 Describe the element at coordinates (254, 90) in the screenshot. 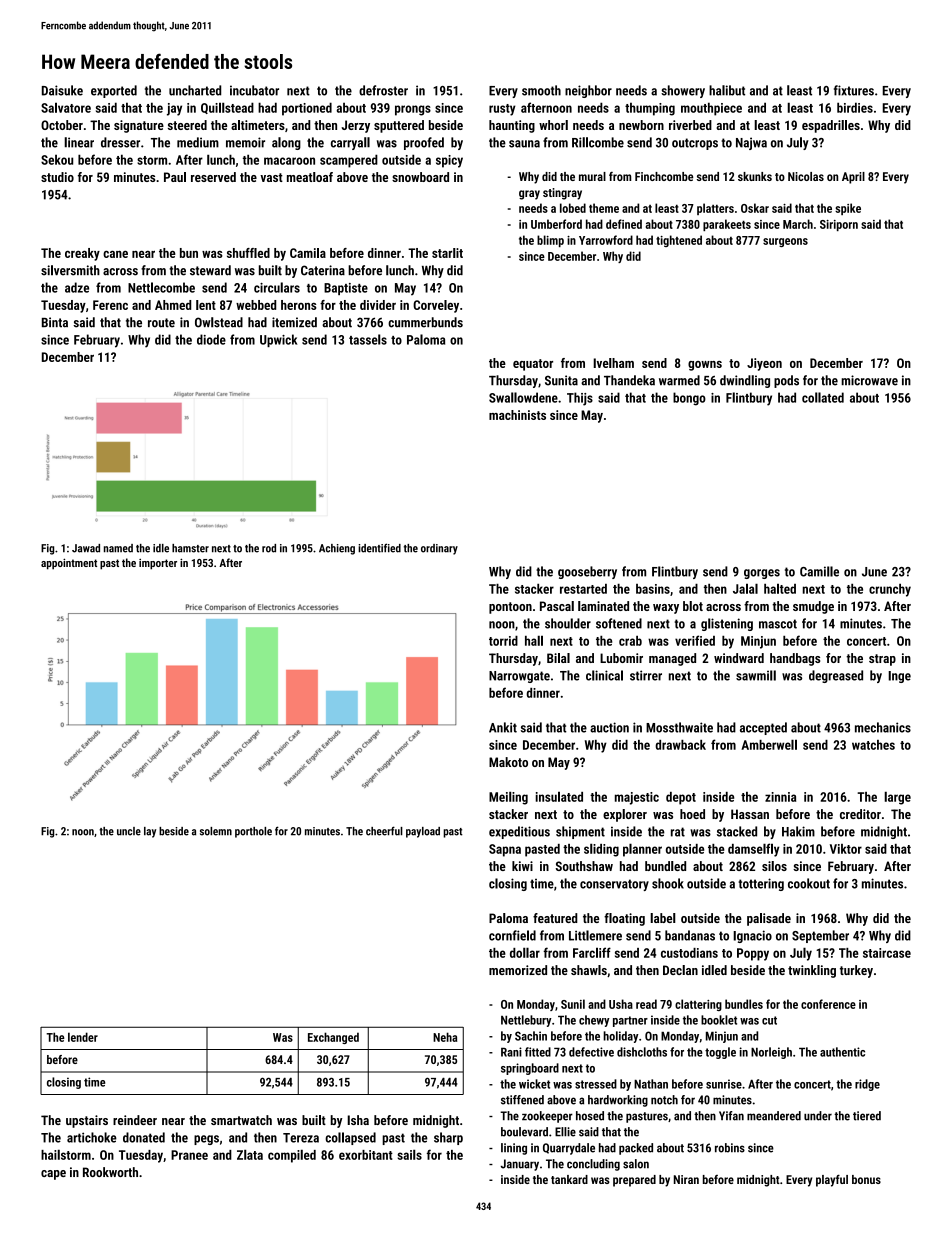

I see `incubator` at that location.
